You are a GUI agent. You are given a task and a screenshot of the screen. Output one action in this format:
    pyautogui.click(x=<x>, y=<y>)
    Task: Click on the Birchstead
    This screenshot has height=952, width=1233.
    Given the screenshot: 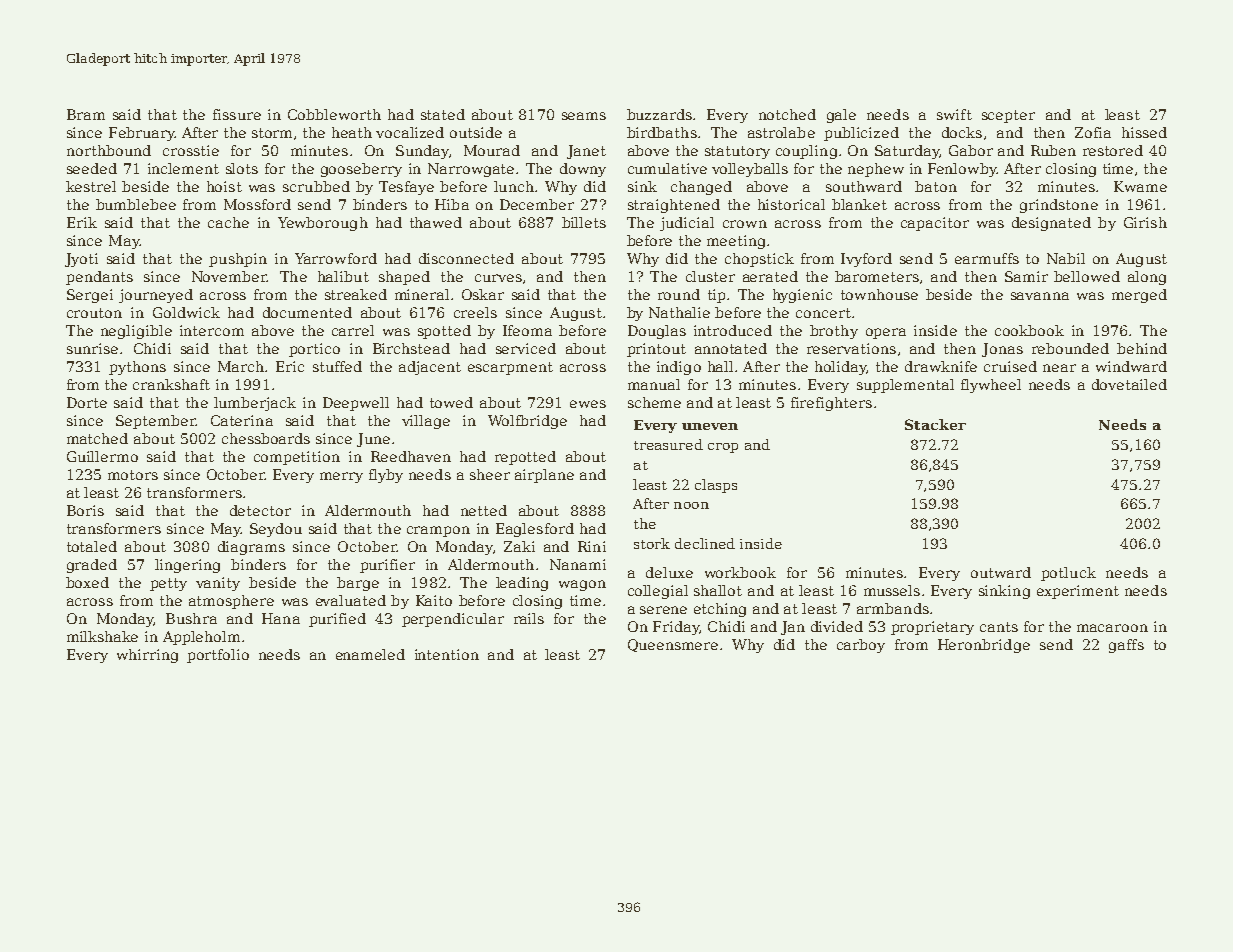 What is the action you would take?
    pyautogui.click(x=411, y=348)
